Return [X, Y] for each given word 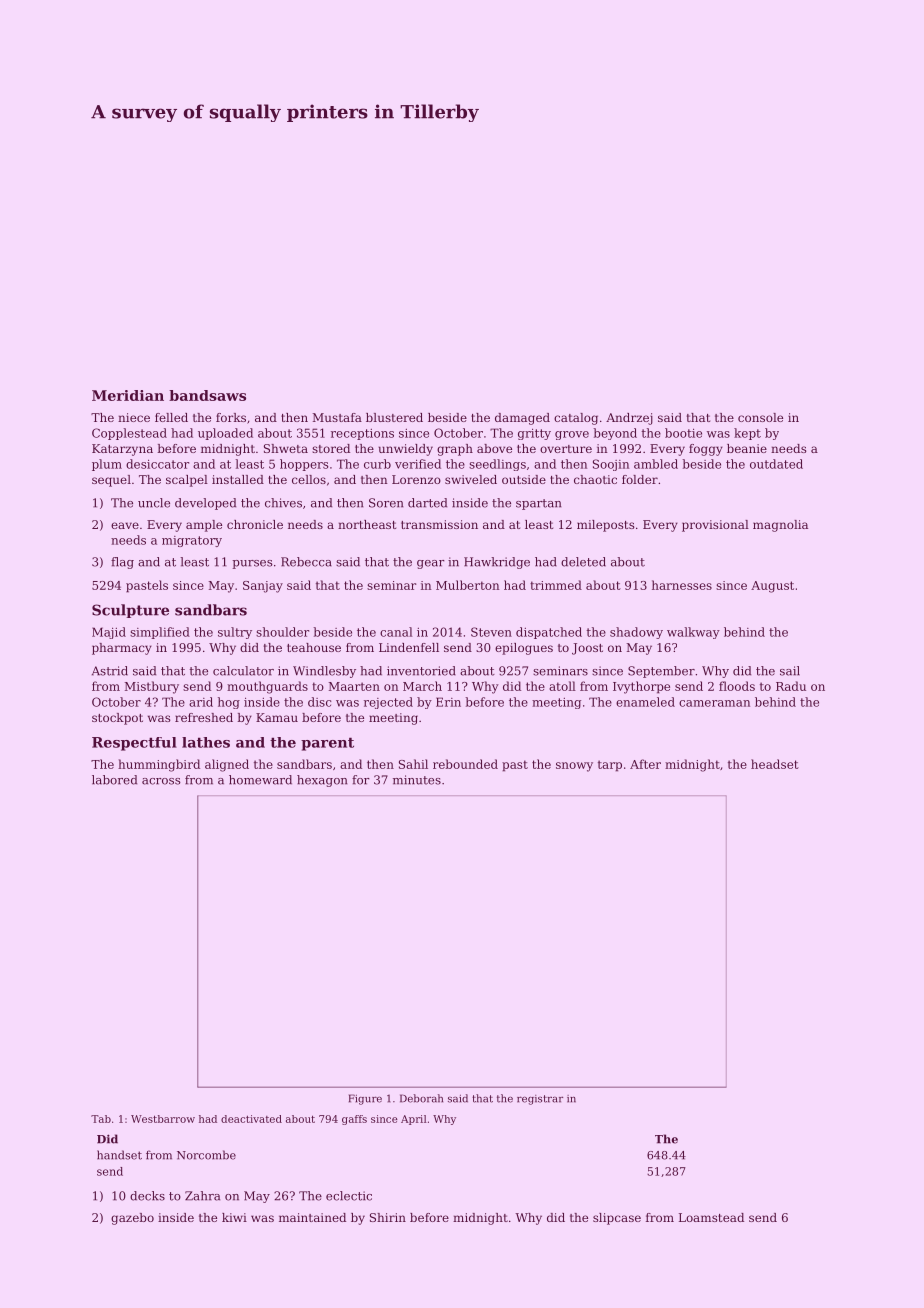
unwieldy [405, 450]
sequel [111, 481]
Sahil [413, 764]
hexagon [322, 781]
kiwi [234, 1217]
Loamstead [711, 1217]
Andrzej [629, 419]
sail [790, 671]
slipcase [617, 1219]
